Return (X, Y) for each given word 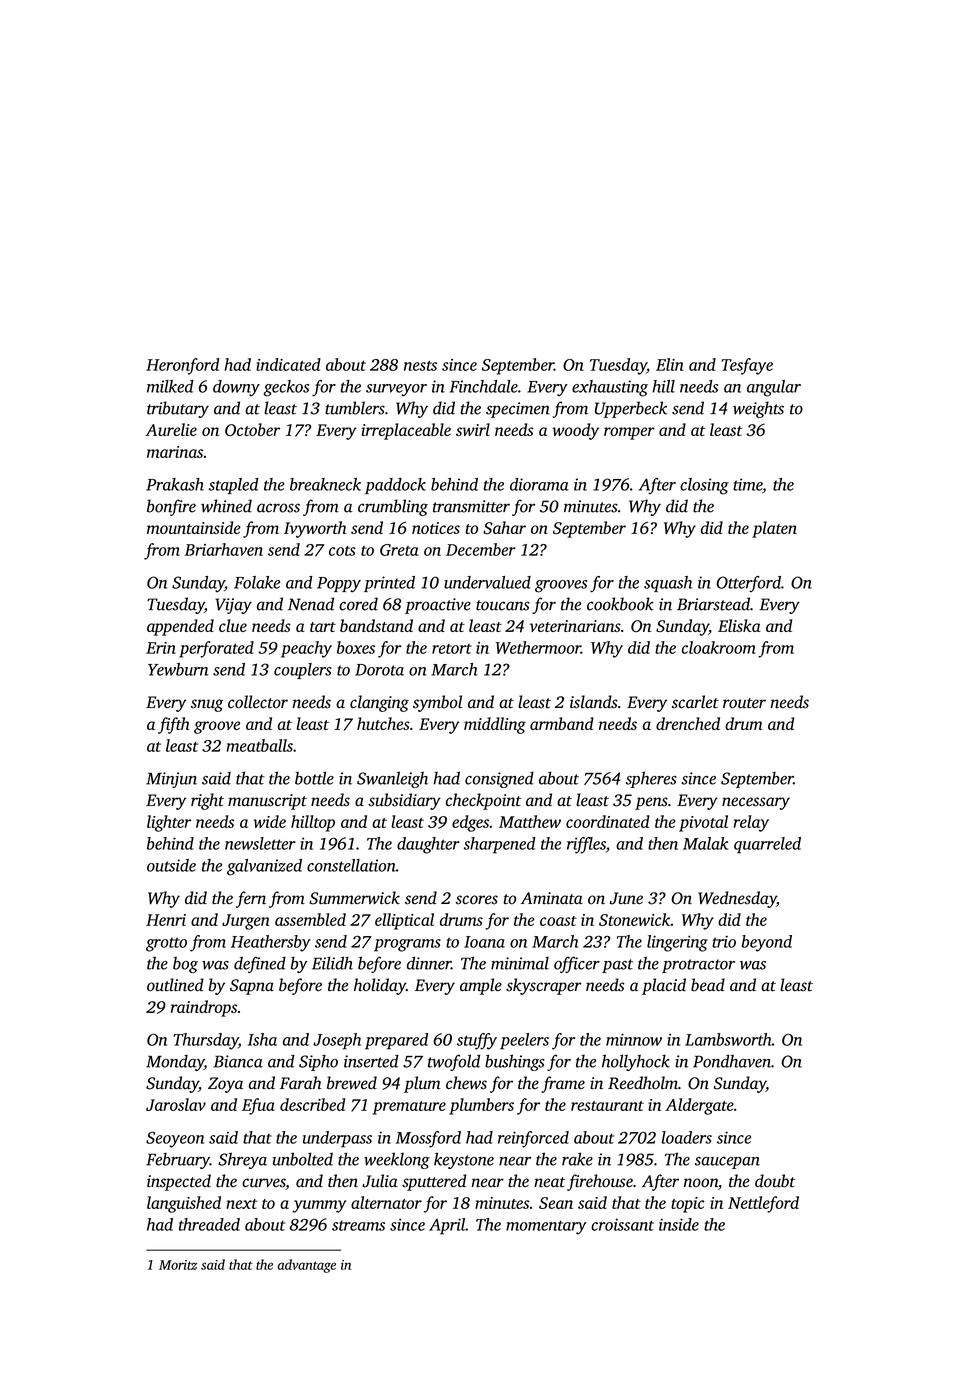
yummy (319, 1206)
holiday (380, 986)
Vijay (233, 606)
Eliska (739, 625)
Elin (670, 364)
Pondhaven (732, 1061)
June (626, 898)
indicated (288, 364)
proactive (438, 606)
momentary (546, 1227)
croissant (622, 1224)
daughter (428, 845)
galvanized (264, 867)
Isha (262, 1039)
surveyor (396, 390)
